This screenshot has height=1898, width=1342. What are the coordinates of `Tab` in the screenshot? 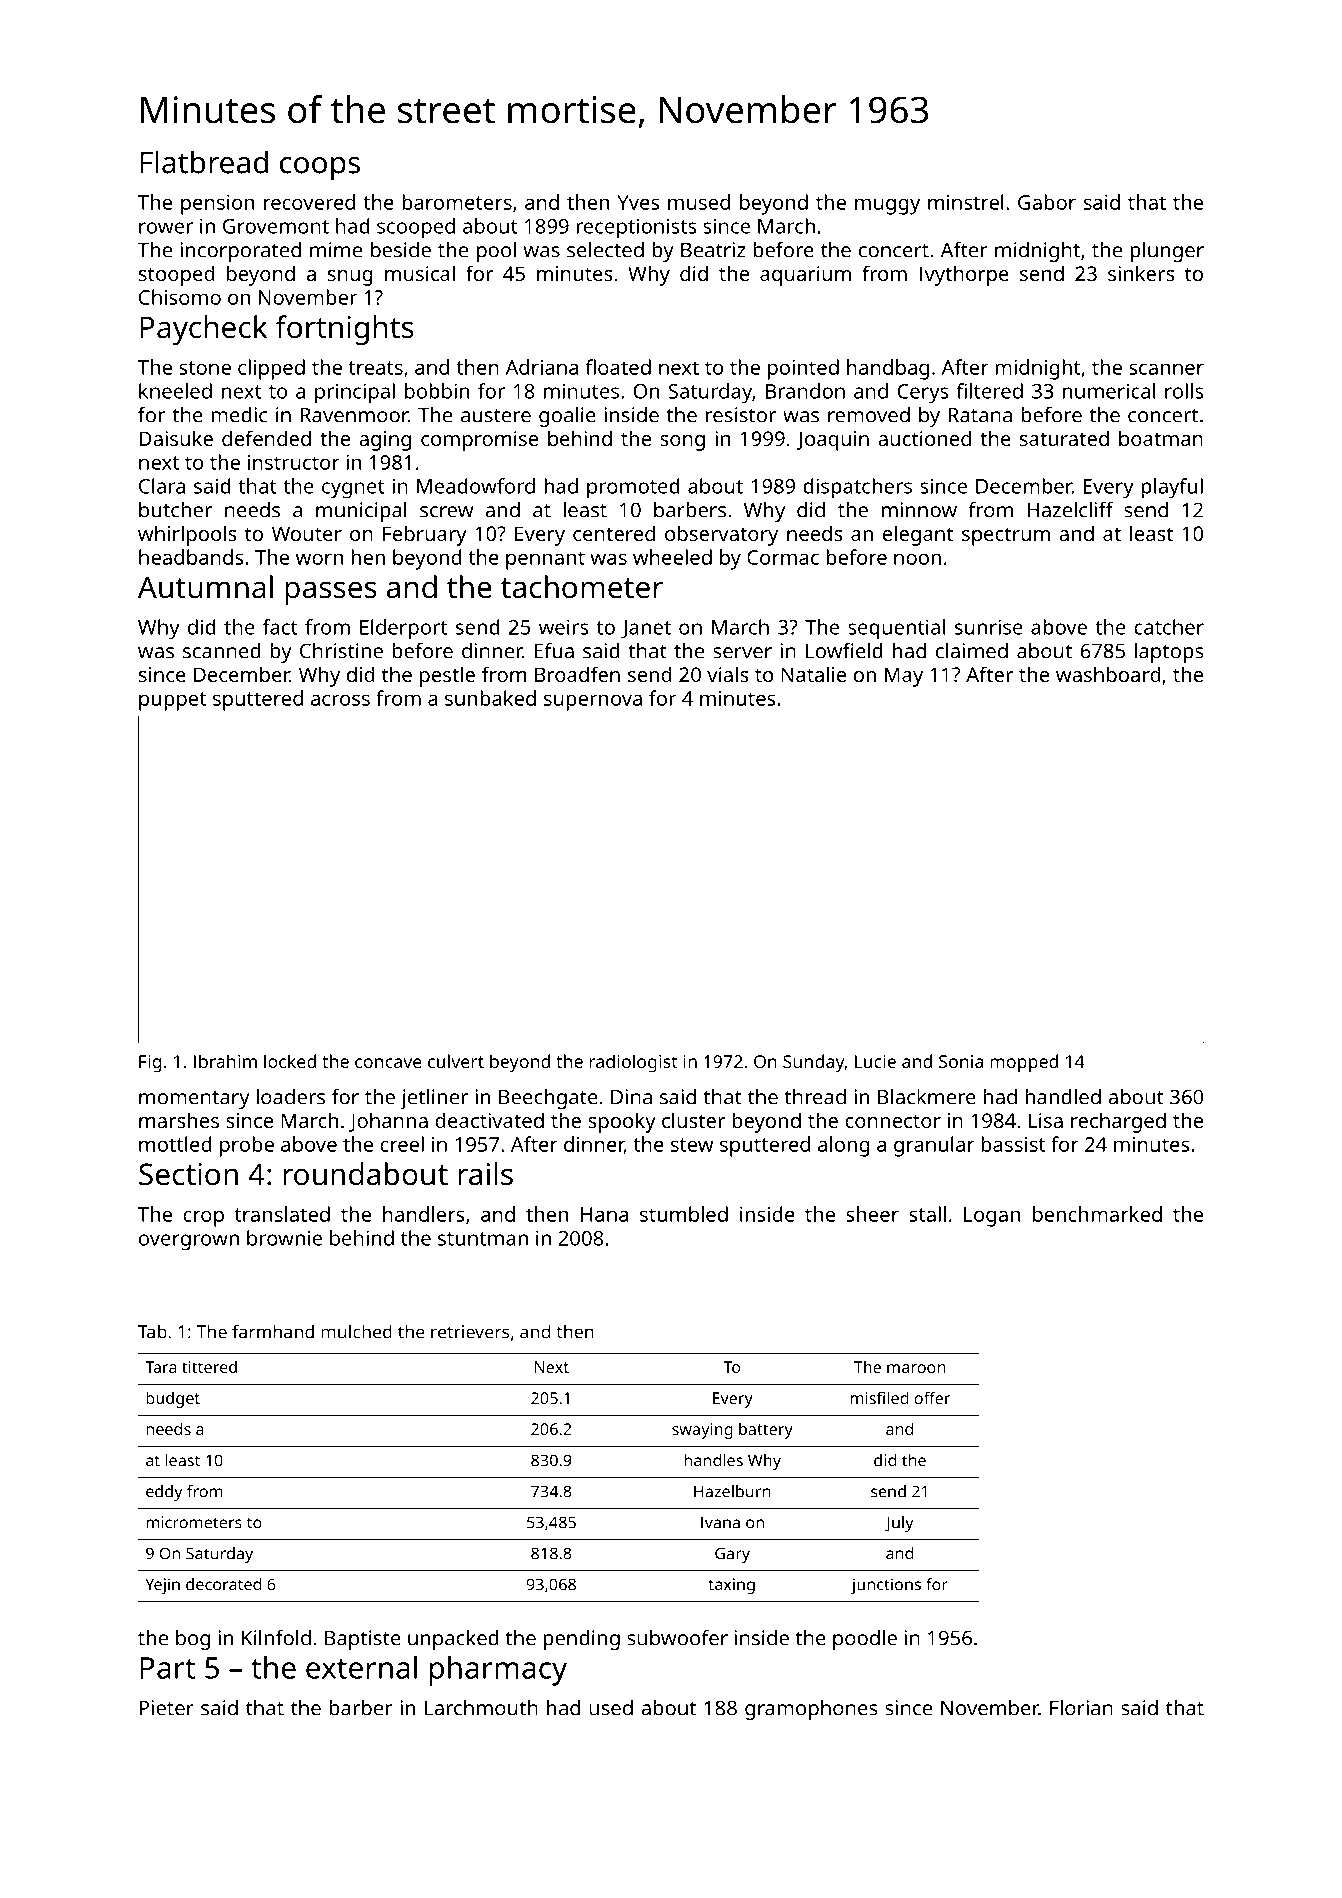 It's located at (152, 1331).
